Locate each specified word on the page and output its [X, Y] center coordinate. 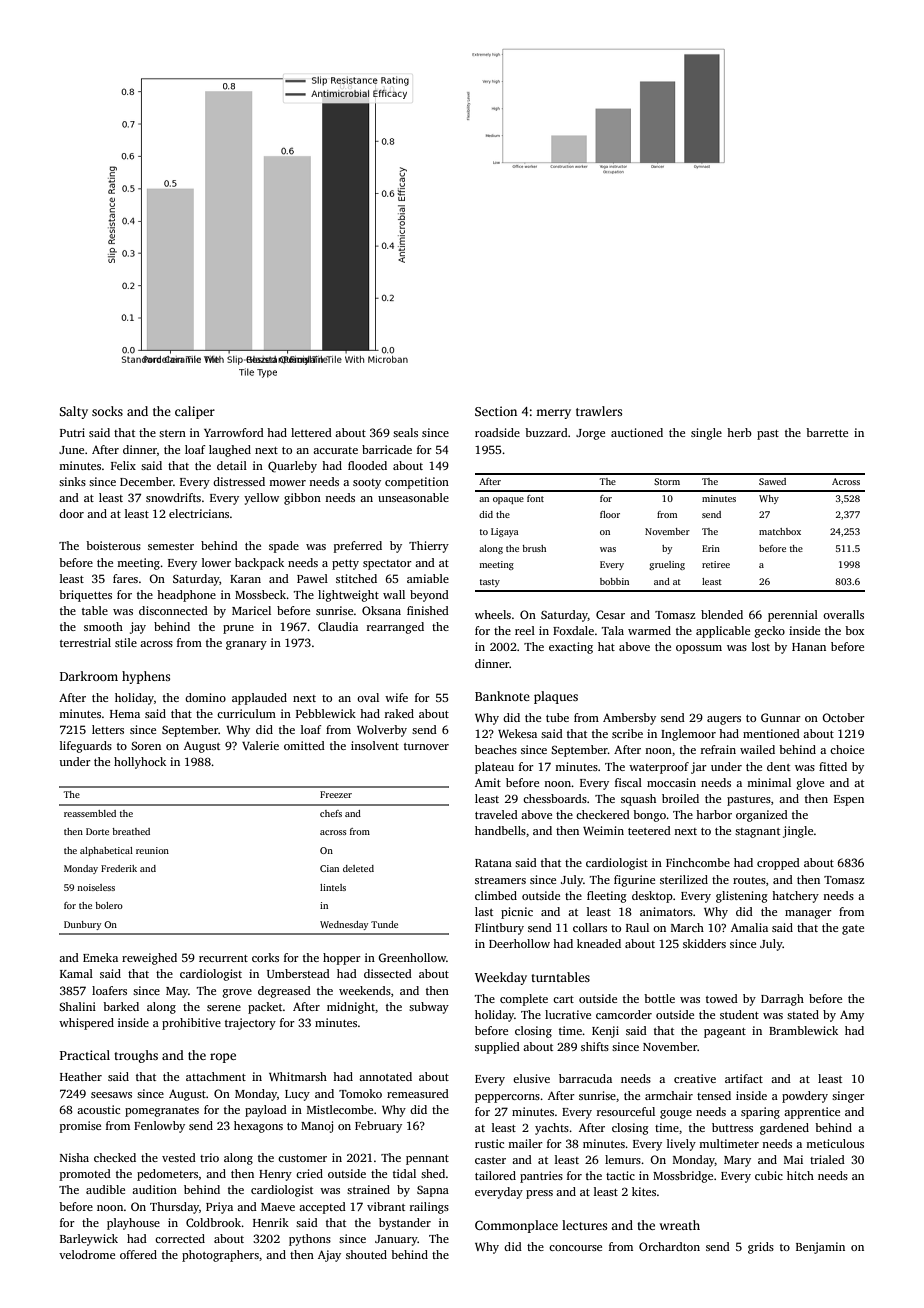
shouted [366, 1254]
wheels [493, 614]
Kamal [76, 973]
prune [238, 629]
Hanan [809, 647]
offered [138, 1254]
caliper [195, 412]
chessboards [555, 798]
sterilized [684, 879]
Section [496, 411]
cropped [778, 864]
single [706, 434]
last [484, 911]
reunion [152, 850]
